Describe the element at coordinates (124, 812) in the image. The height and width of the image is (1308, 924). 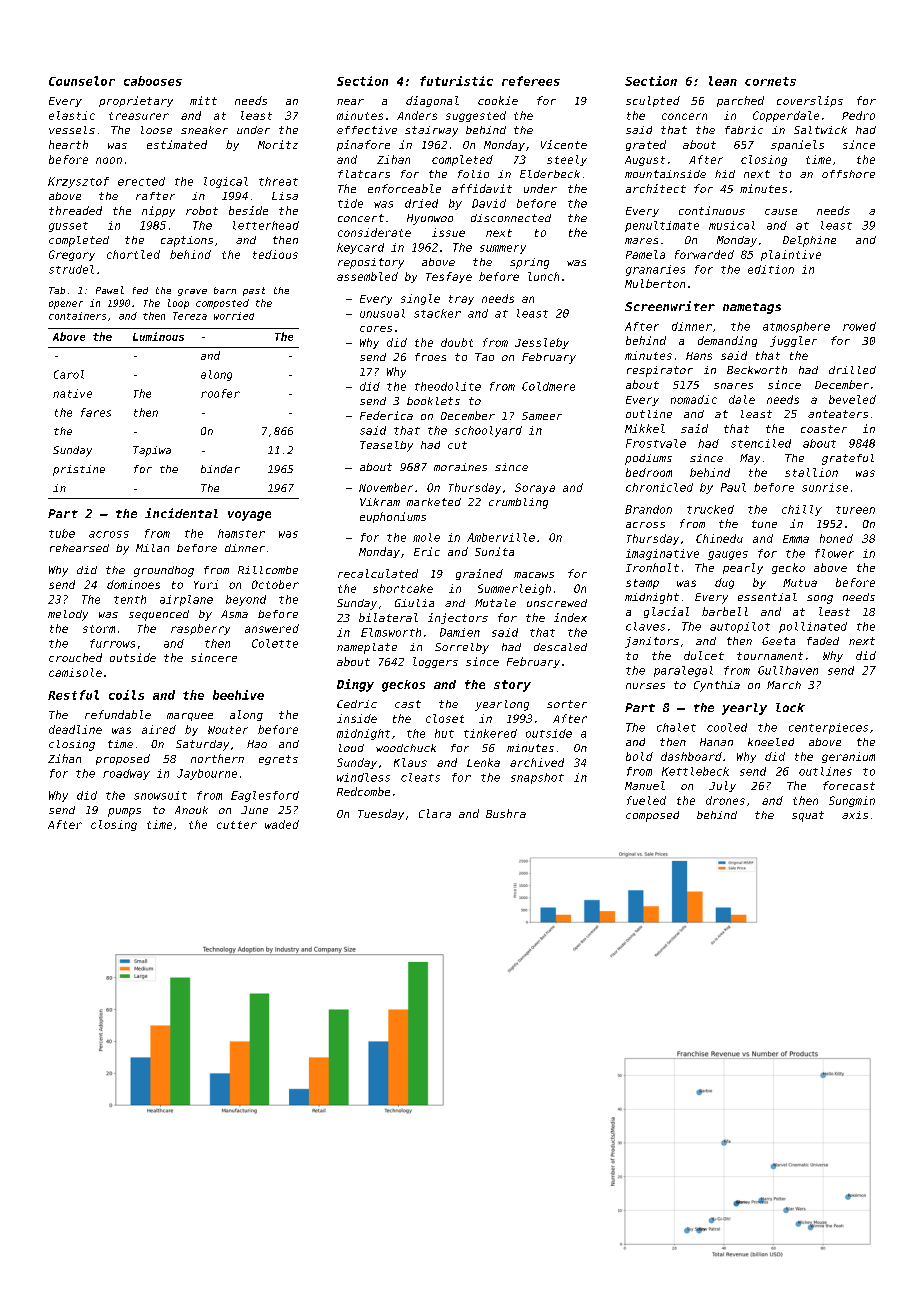
I see `pumps` at that location.
